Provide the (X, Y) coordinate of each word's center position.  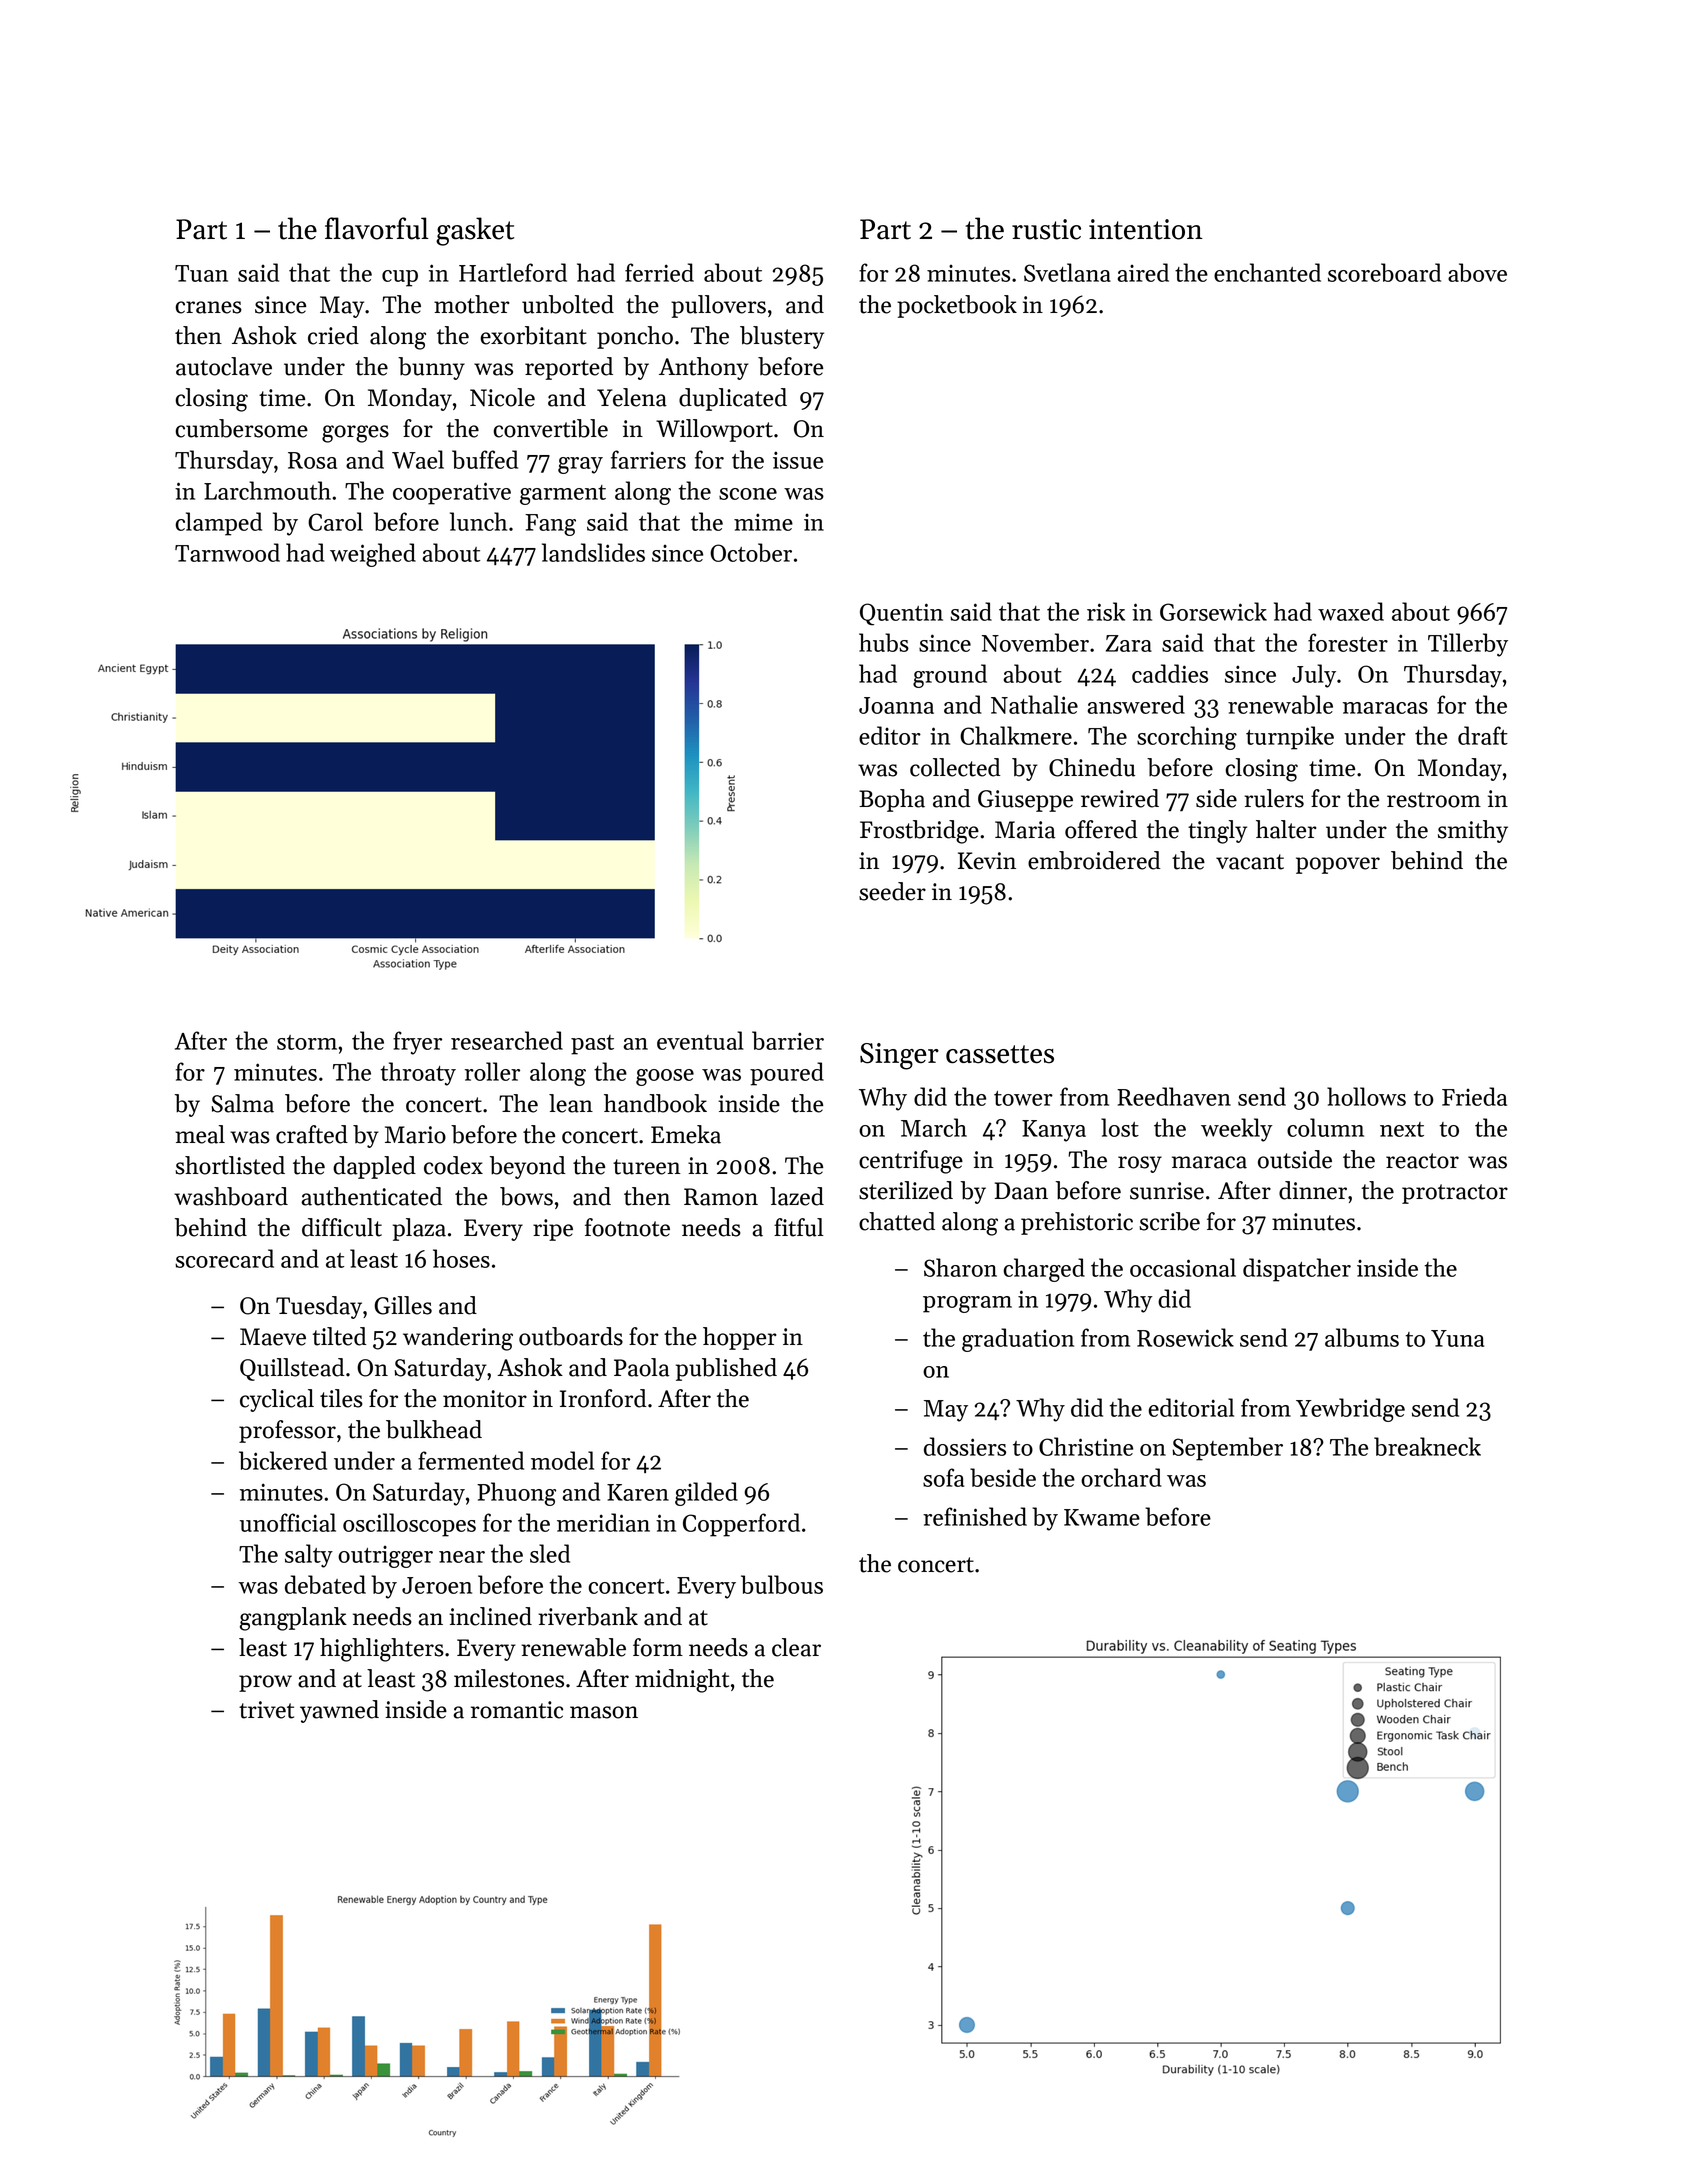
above (1477, 272)
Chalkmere (1016, 735)
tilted (340, 1336)
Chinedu (1092, 767)
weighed (373, 555)
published (726, 1369)
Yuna (1457, 1338)
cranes (209, 307)
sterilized (906, 1190)
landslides (593, 552)
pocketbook (957, 306)
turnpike (1290, 738)
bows (526, 1196)
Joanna (896, 705)
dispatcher (1297, 1270)
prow (265, 1683)
